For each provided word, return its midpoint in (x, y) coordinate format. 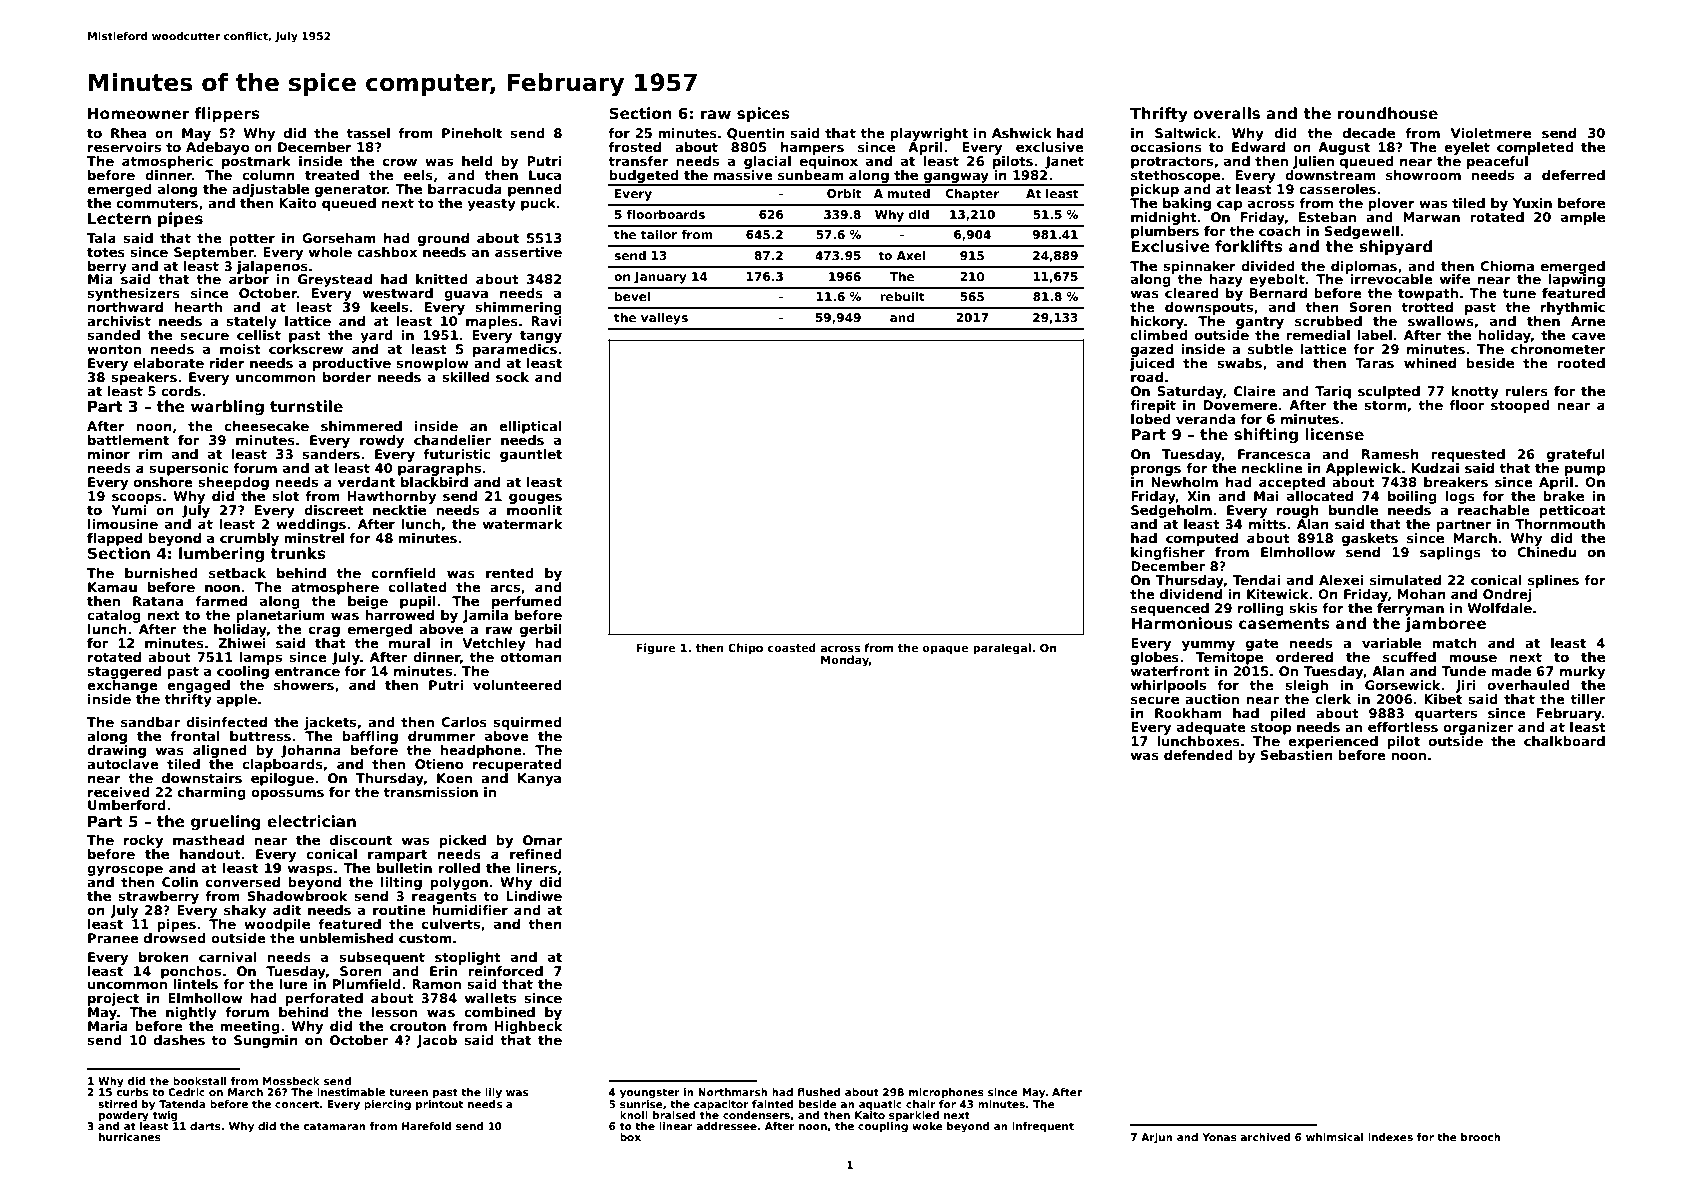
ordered (1304, 657)
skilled (465, 377)
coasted (792, 647)
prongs (1156, 470)
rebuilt (902, 296)
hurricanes (130, 1137)
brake (1563, 496)
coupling (883, 1127)
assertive (528, 252)
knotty (1475, 392)
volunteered (517, 685)
